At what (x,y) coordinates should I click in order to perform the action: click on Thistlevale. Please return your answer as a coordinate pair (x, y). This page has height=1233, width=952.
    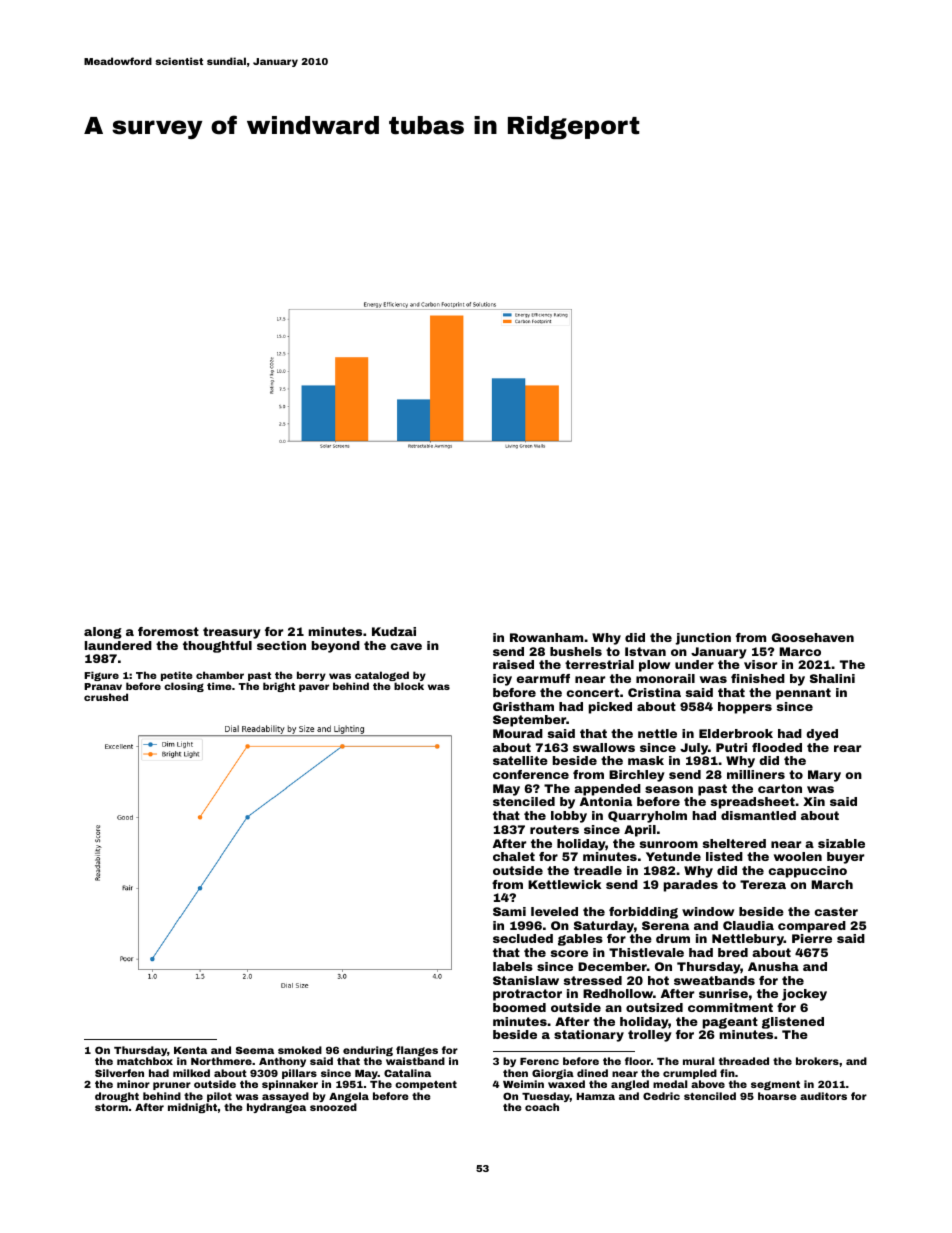
    Looking at the image, I should click on (646, 952).
